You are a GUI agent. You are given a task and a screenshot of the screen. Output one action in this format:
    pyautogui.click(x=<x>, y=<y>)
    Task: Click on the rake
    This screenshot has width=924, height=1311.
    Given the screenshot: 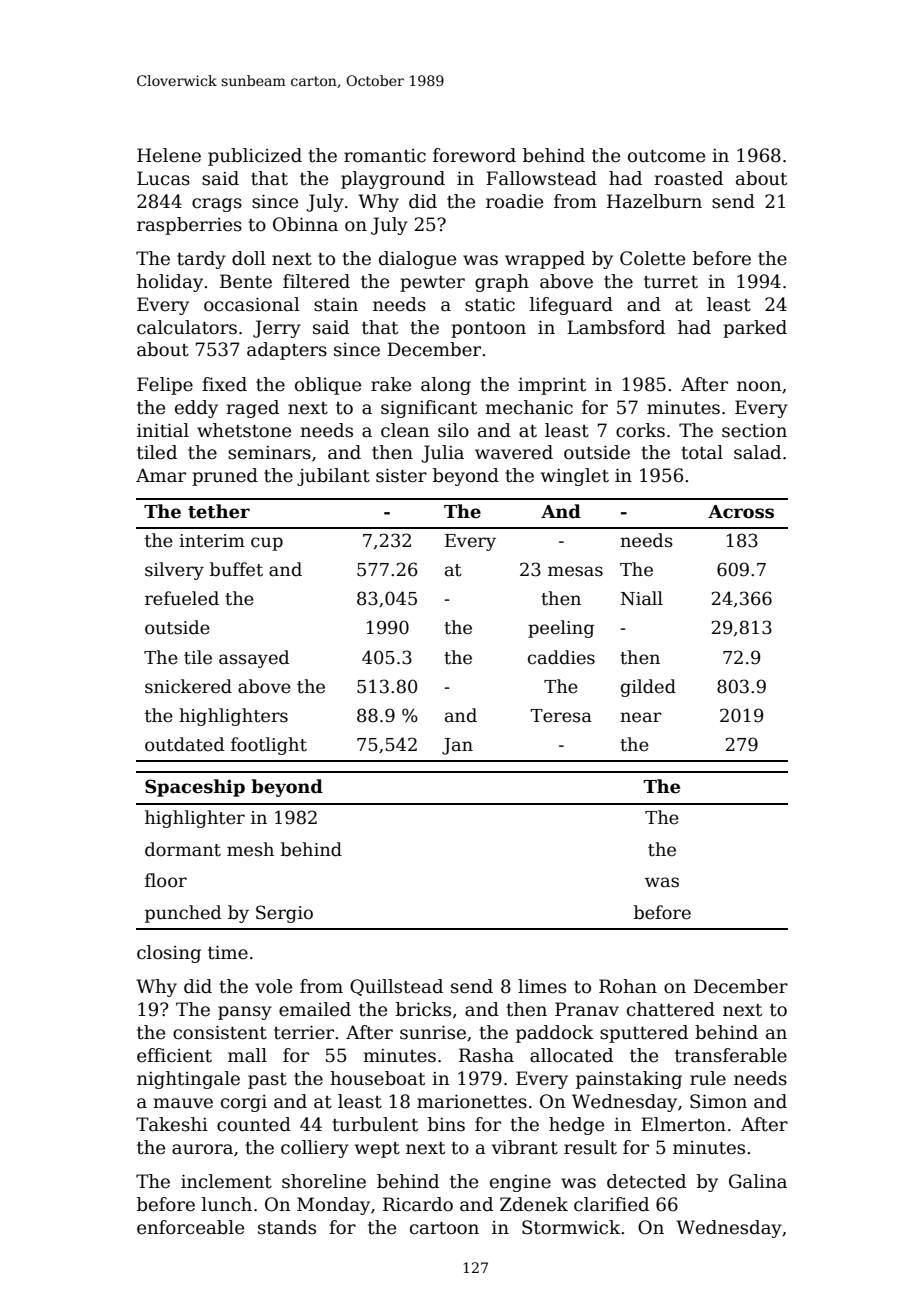 What is the action you would take?
    pyautogui.click(x=391, y=384)
